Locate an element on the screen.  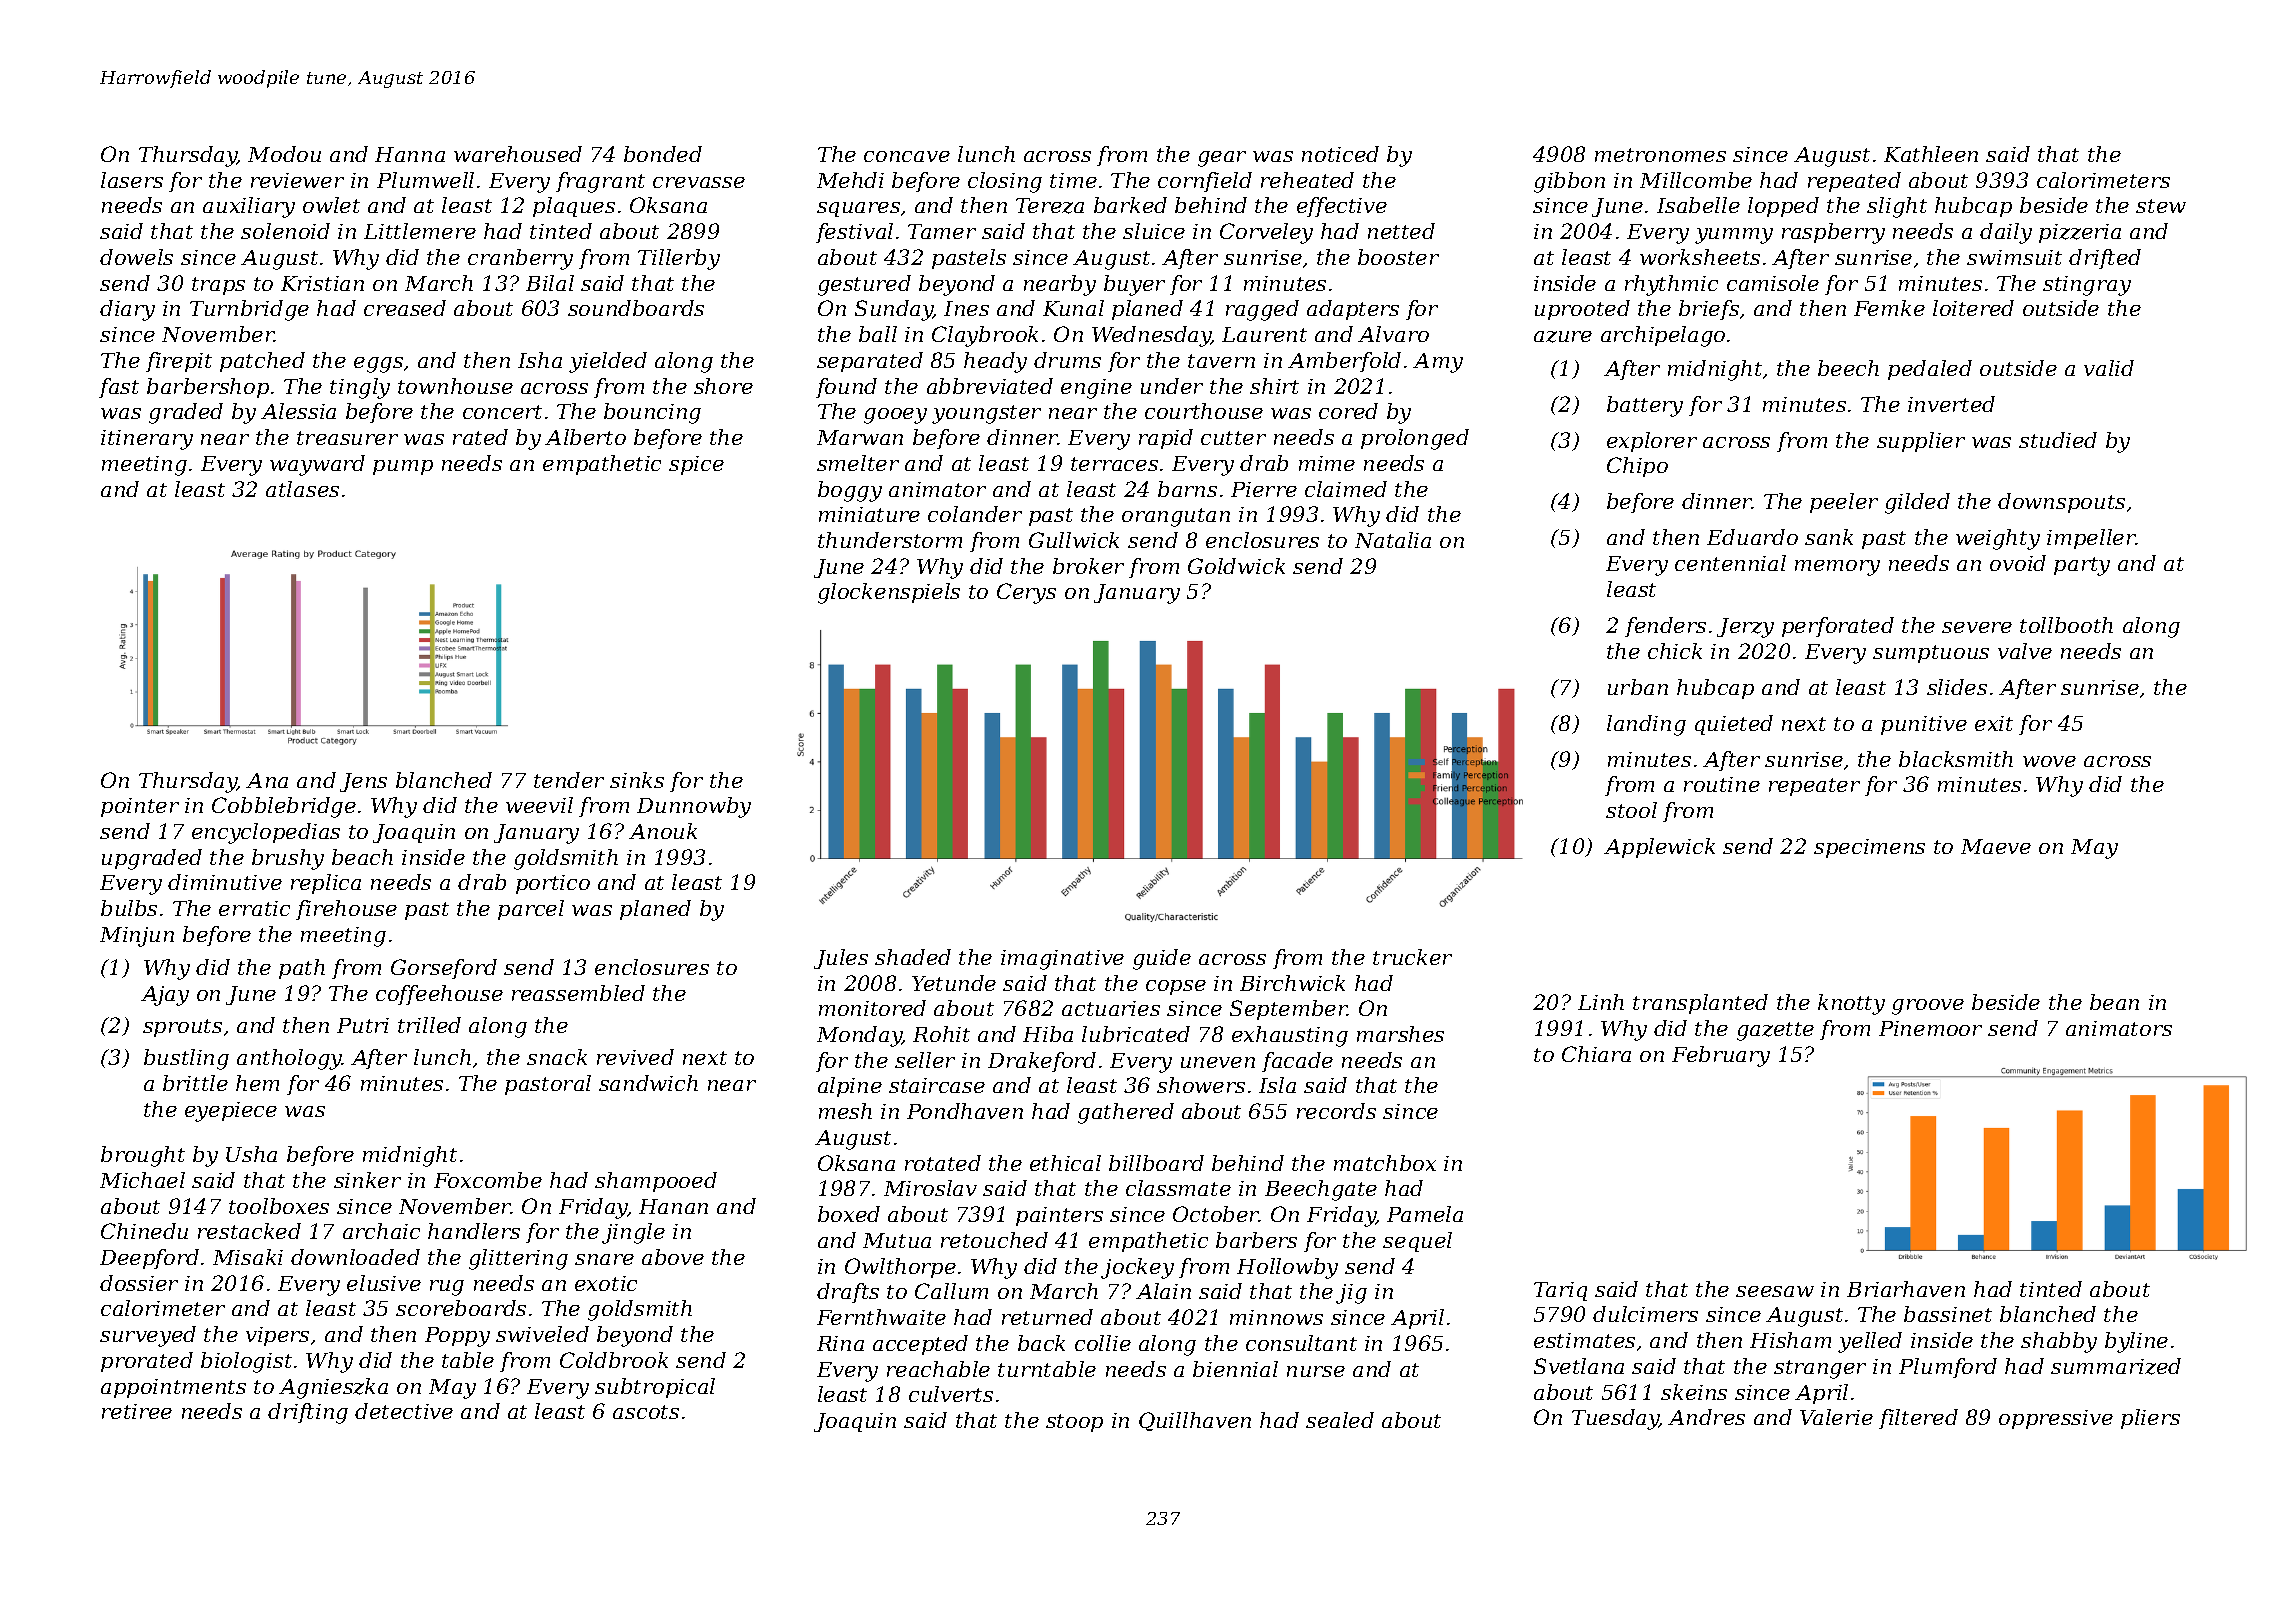
Modou is located at coordinates (284, 154).
